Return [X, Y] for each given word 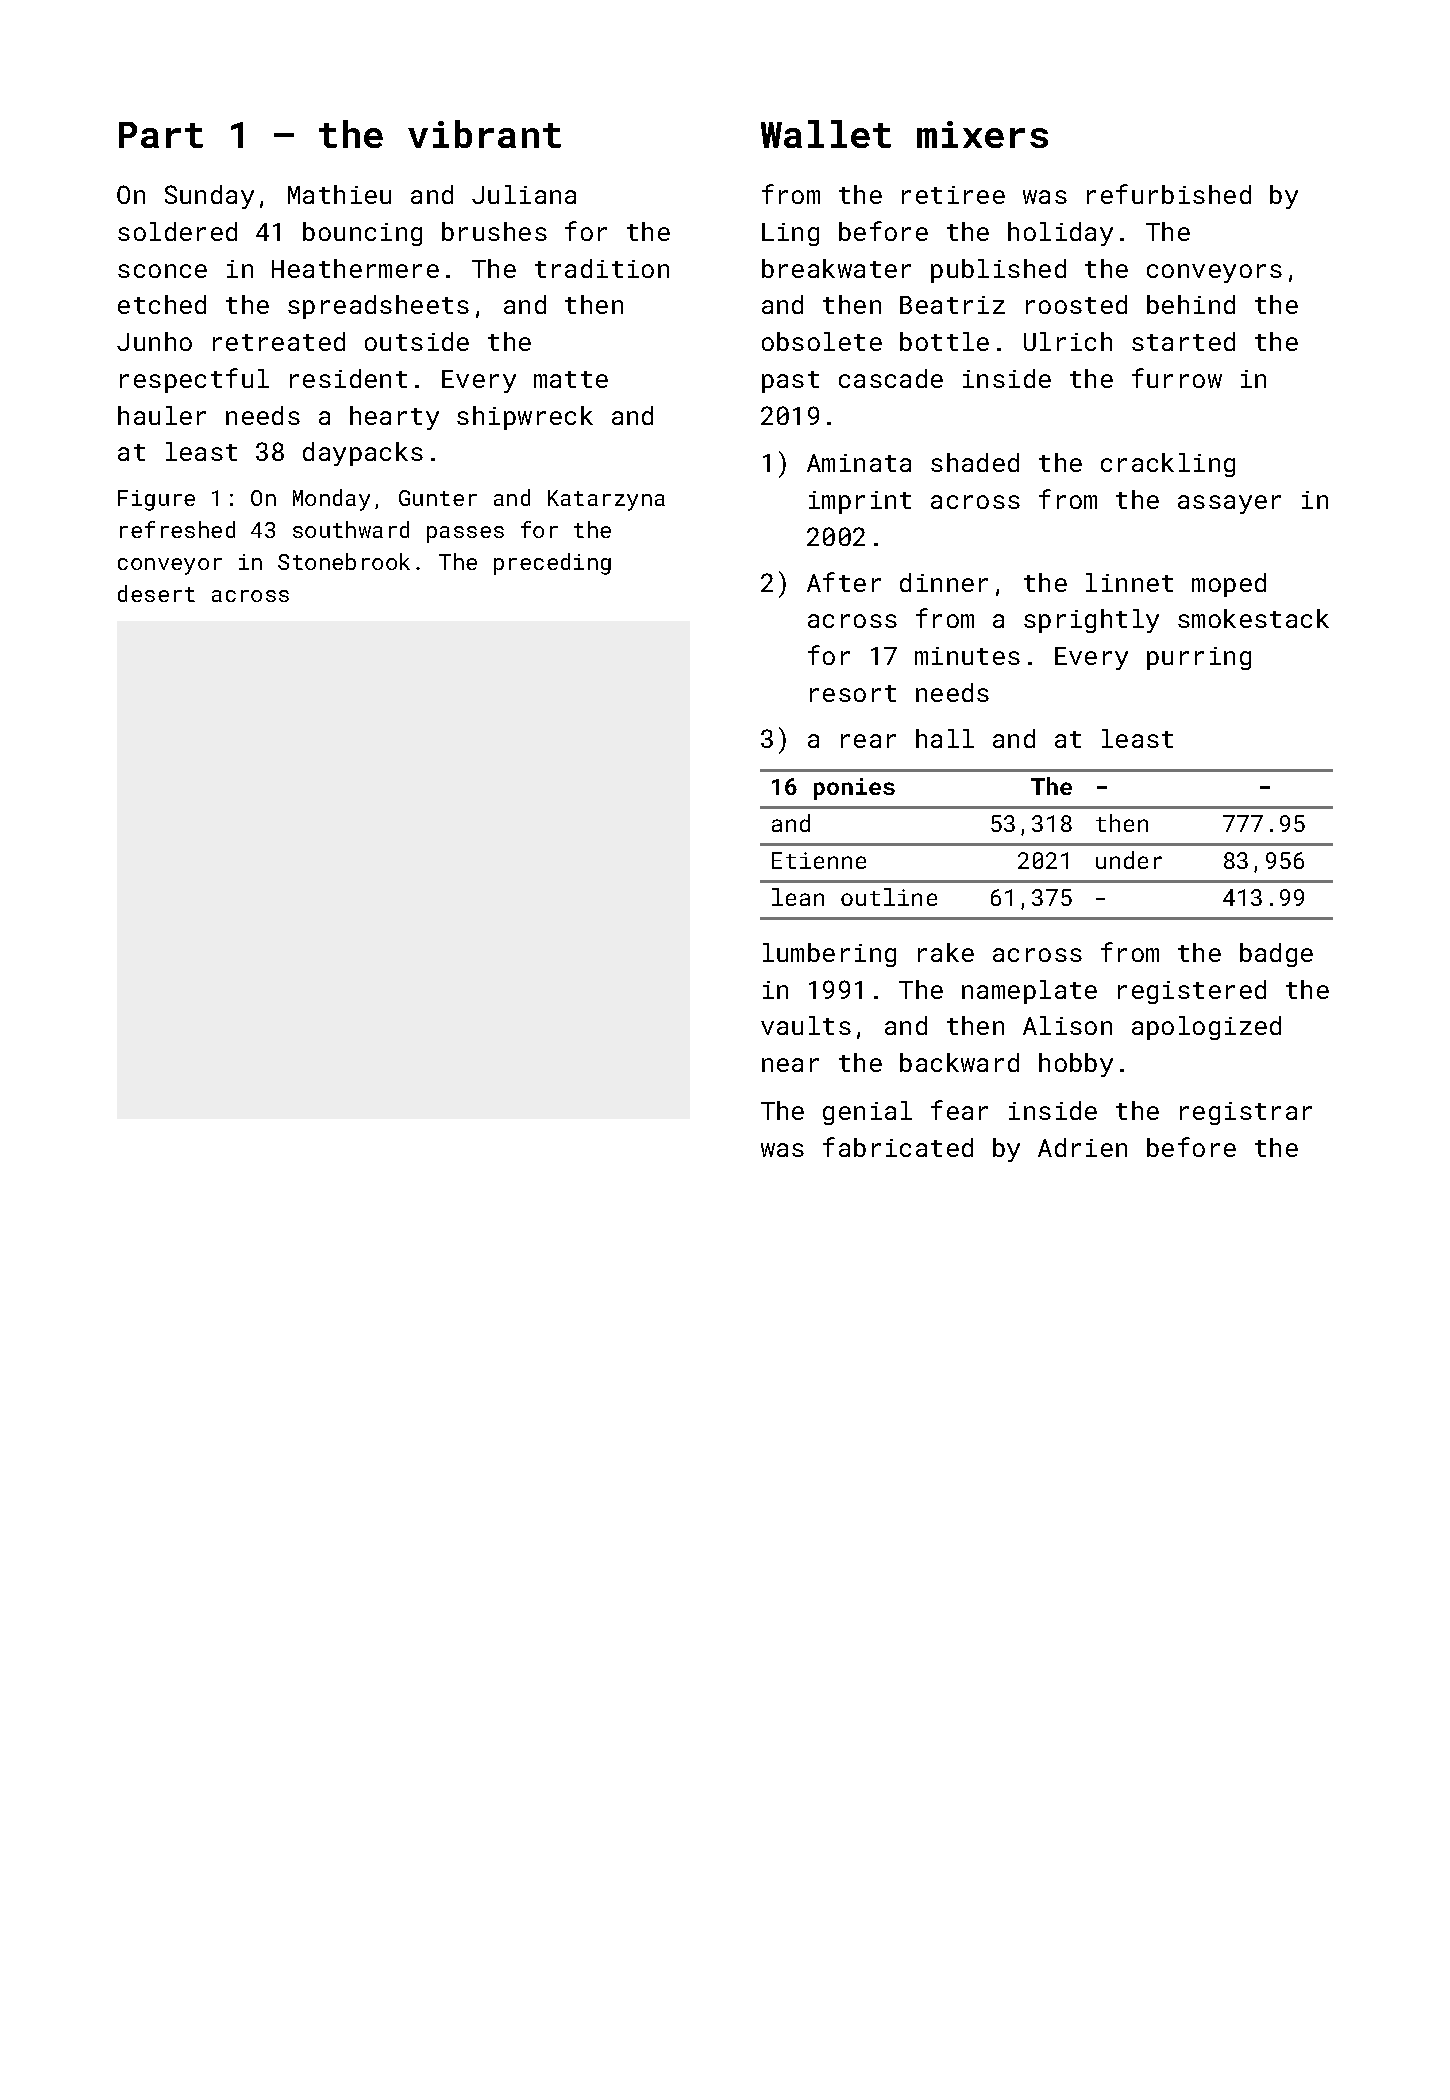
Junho [154, 341]
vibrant [484, 134]
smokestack [1253, 618]
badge [1276, 955]
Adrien [1082, 1147]
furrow [1177, 378]
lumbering [829, 955]
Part [161, 135]
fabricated [898, 1147]
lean [798, 897]
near [790, 1065]
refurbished [1169, 194]
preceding [552, 564]
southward [351, 529]
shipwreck [525, 418]
